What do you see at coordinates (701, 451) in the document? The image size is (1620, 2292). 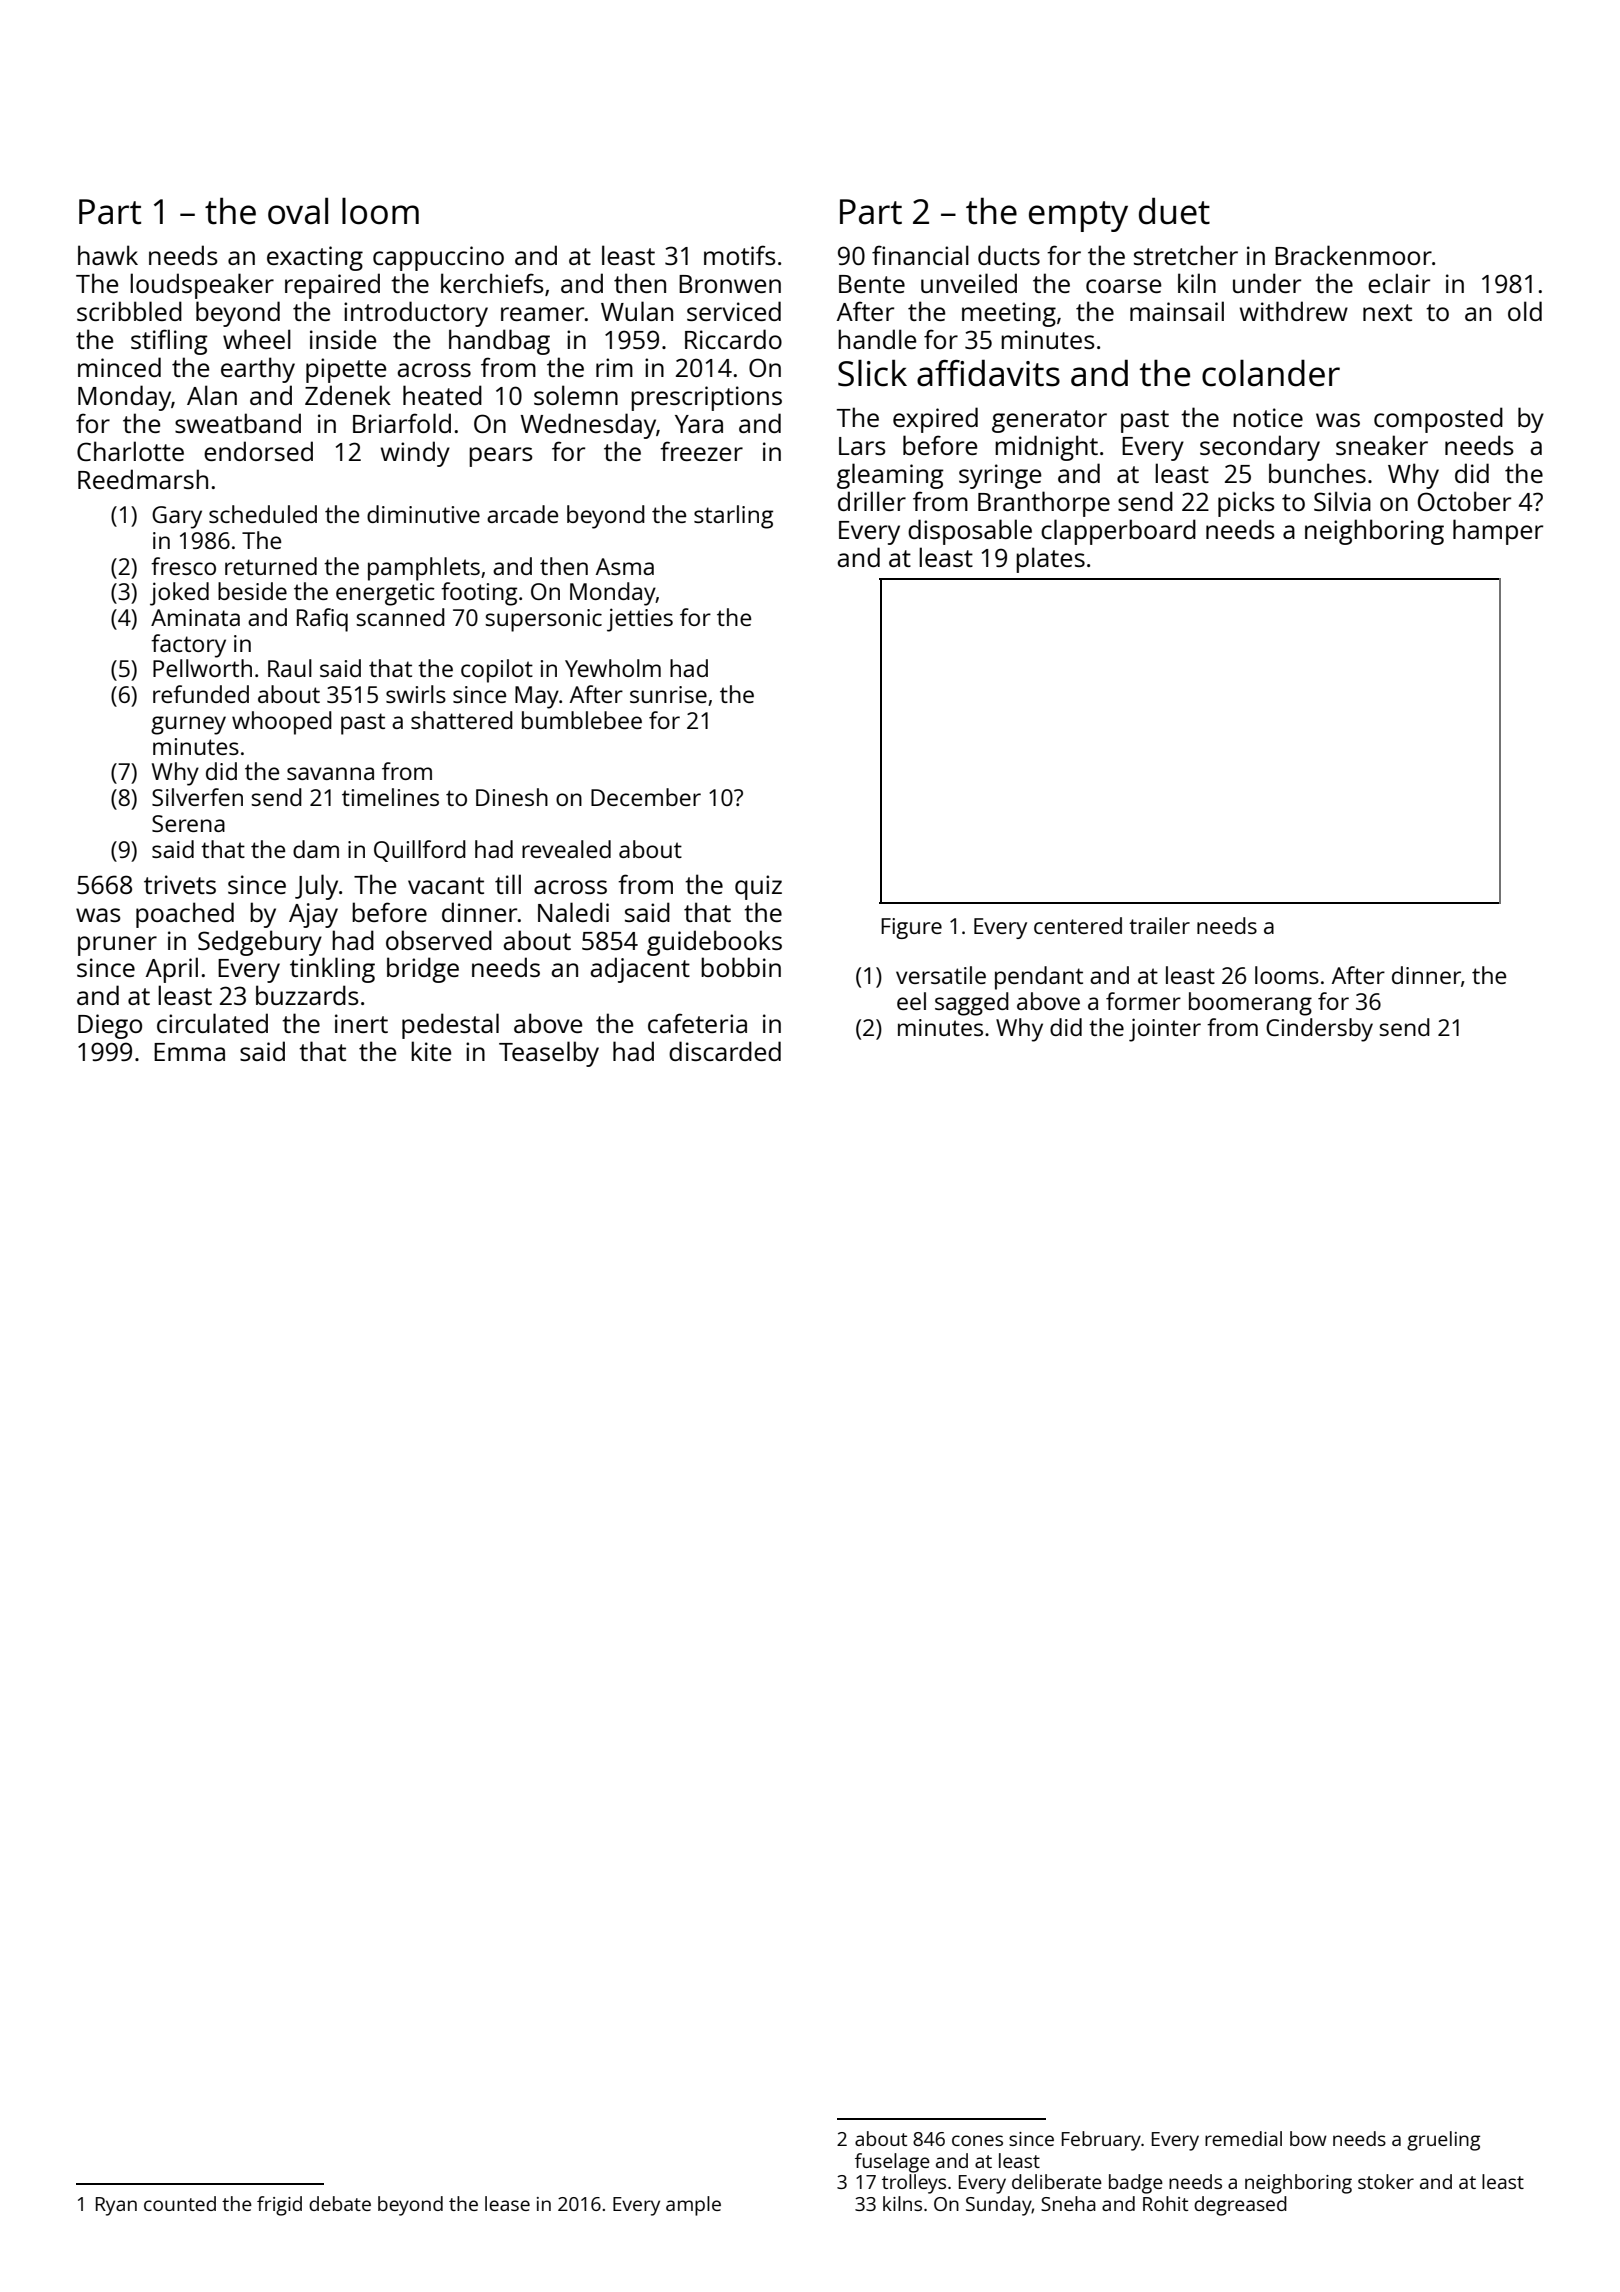 I see `freezer` at bounding box center [701, 451].
